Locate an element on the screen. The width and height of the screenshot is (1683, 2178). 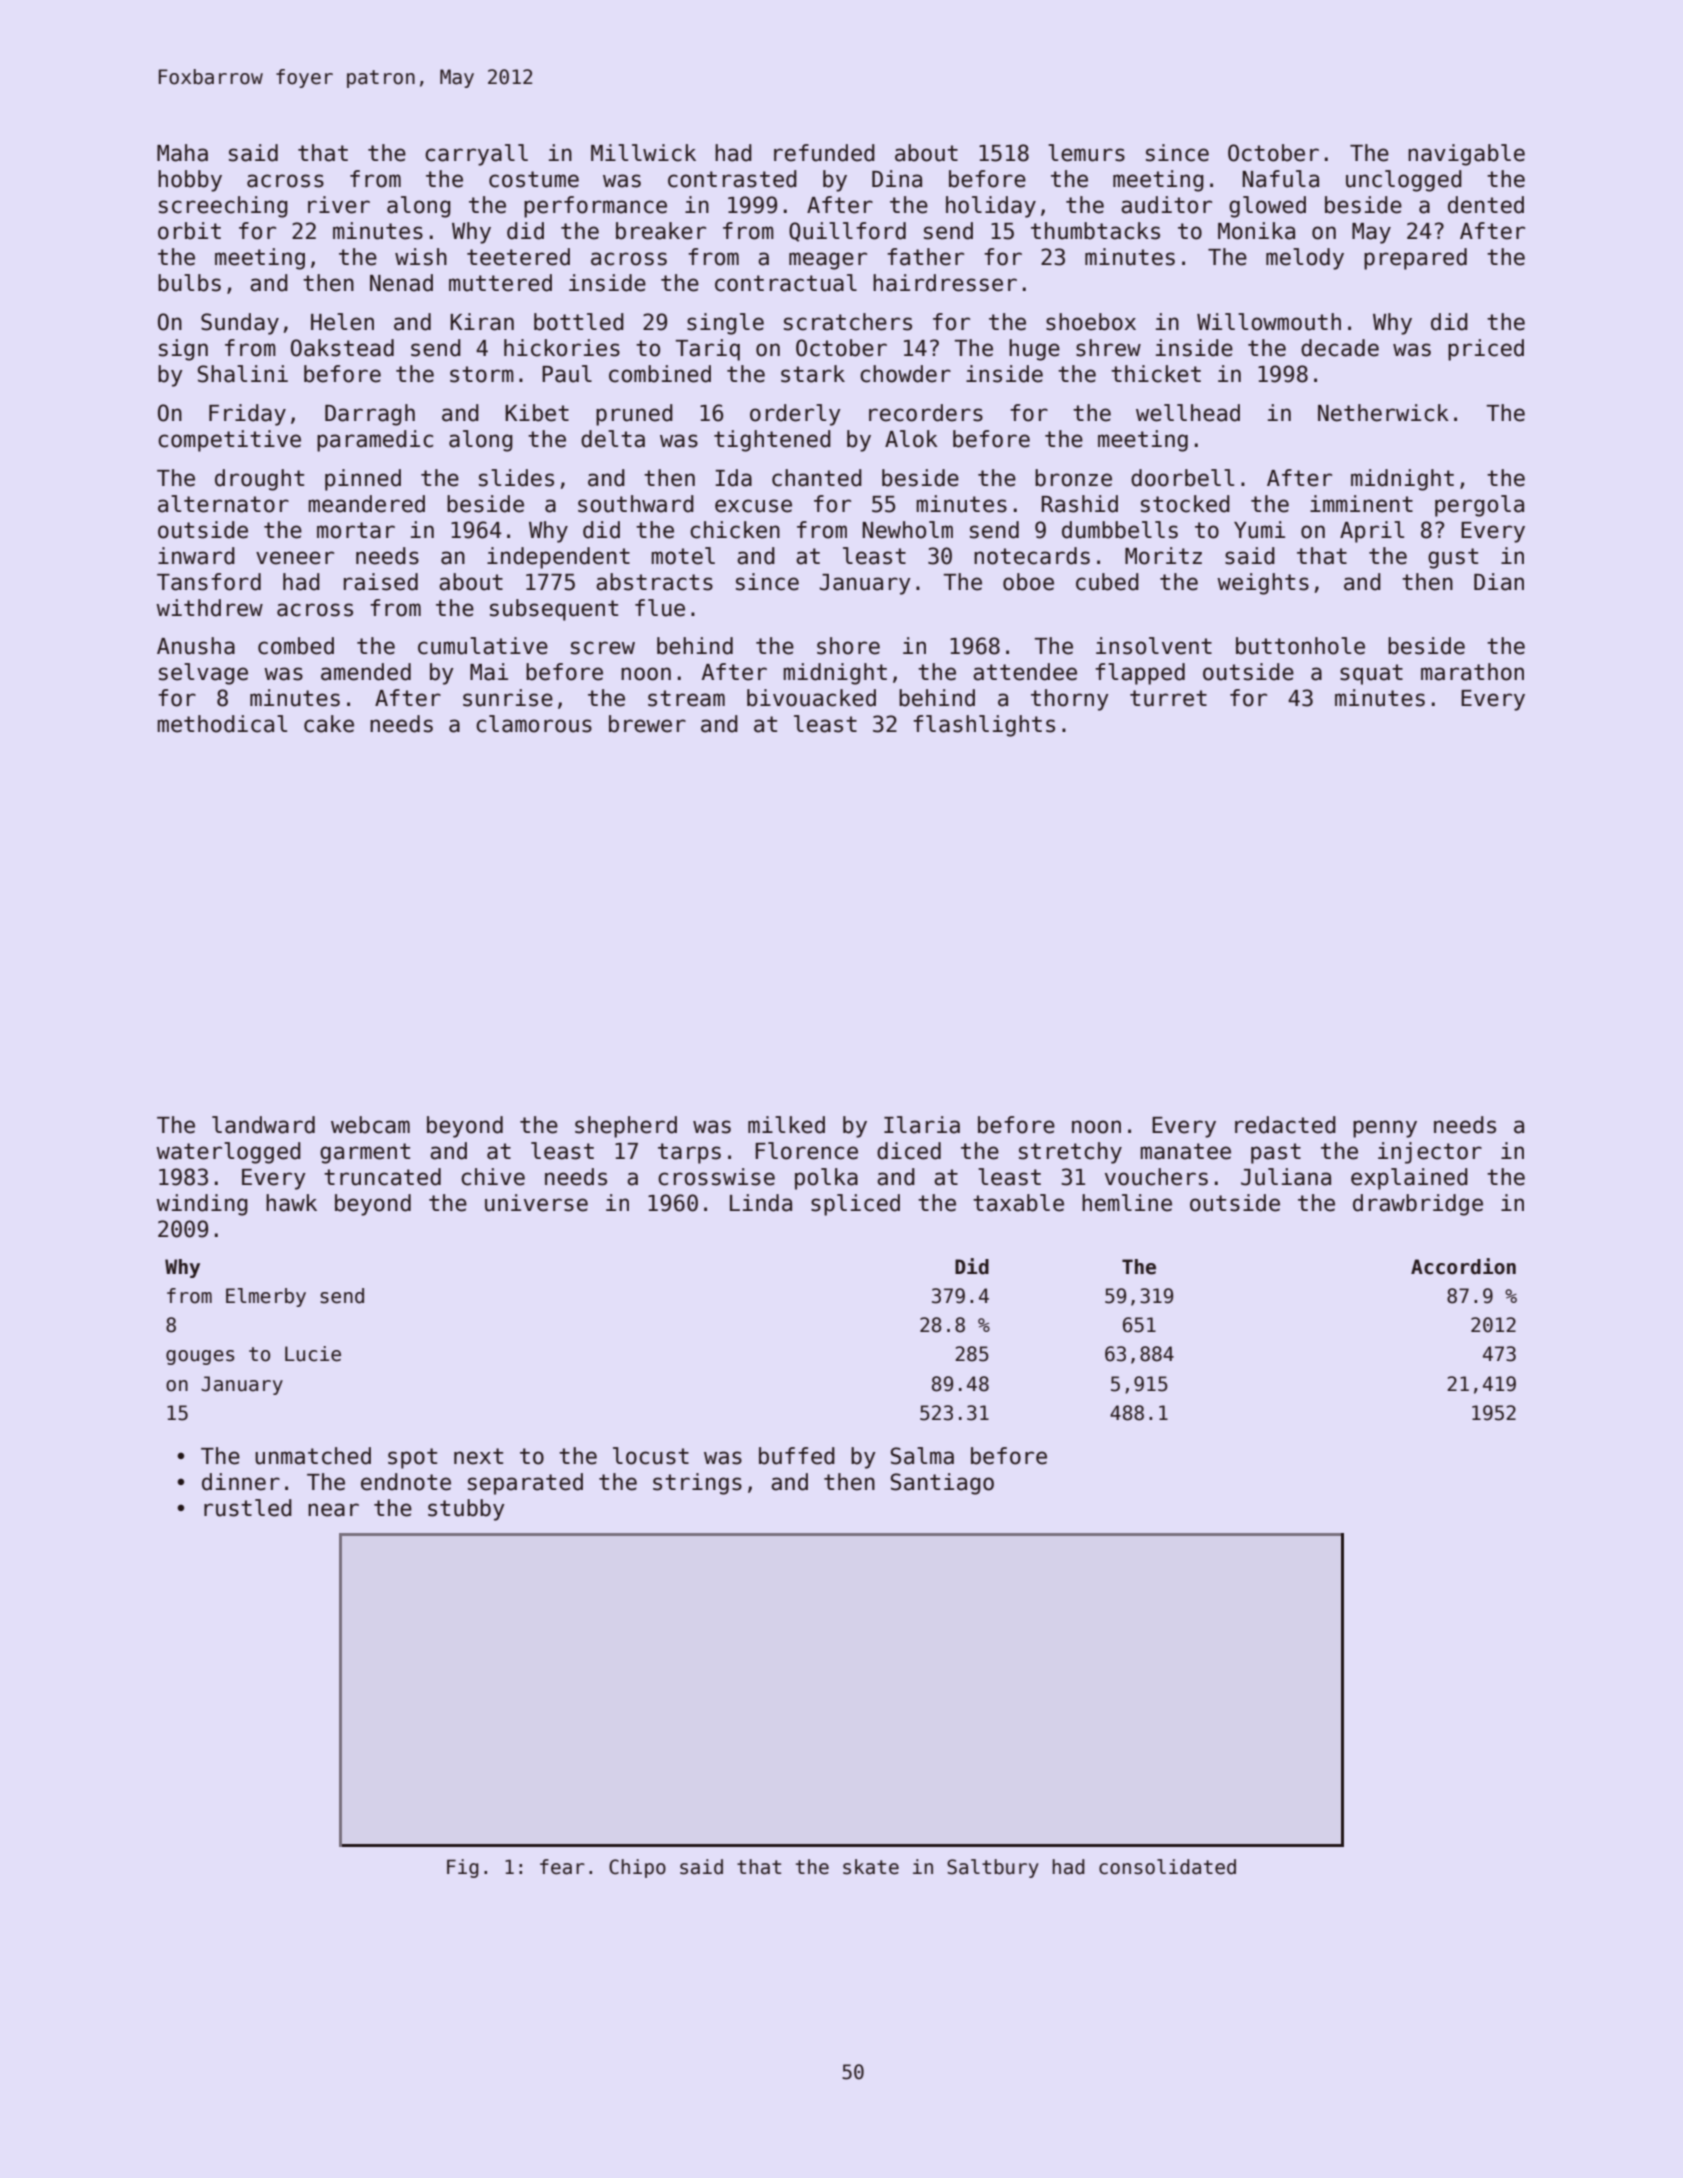
methodical is located at coordinates (222, 724).
